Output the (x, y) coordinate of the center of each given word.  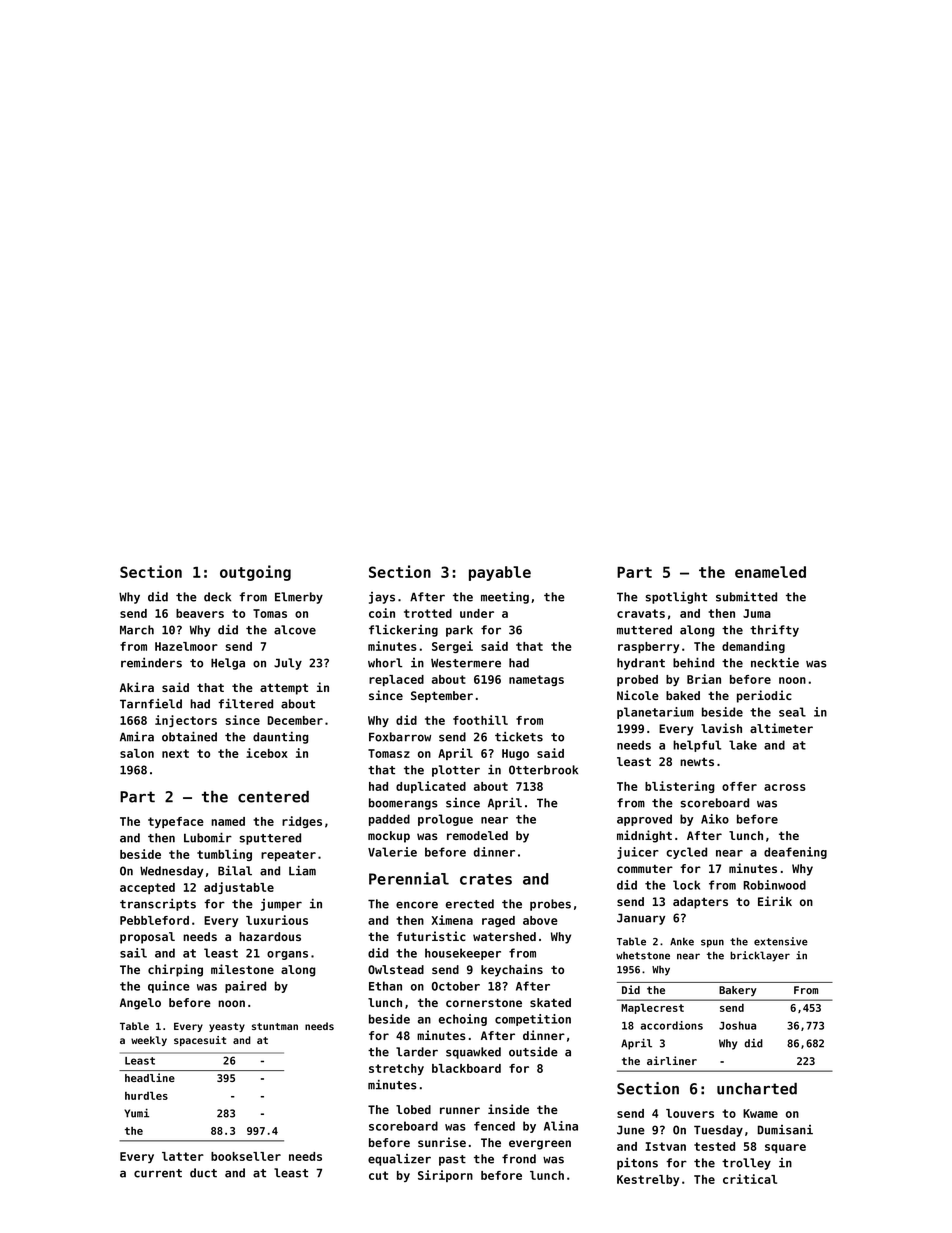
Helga (228, 664)
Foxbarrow (400, 737)
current (158, 1173)
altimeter (781, 728)
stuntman (275, 1026)
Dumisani (785, 1130)
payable (500, 573)
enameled (770, 572)
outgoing (255, 573)
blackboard (466, 1068)
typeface (176, 822)
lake (743, 745)
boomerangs (403, 804)
